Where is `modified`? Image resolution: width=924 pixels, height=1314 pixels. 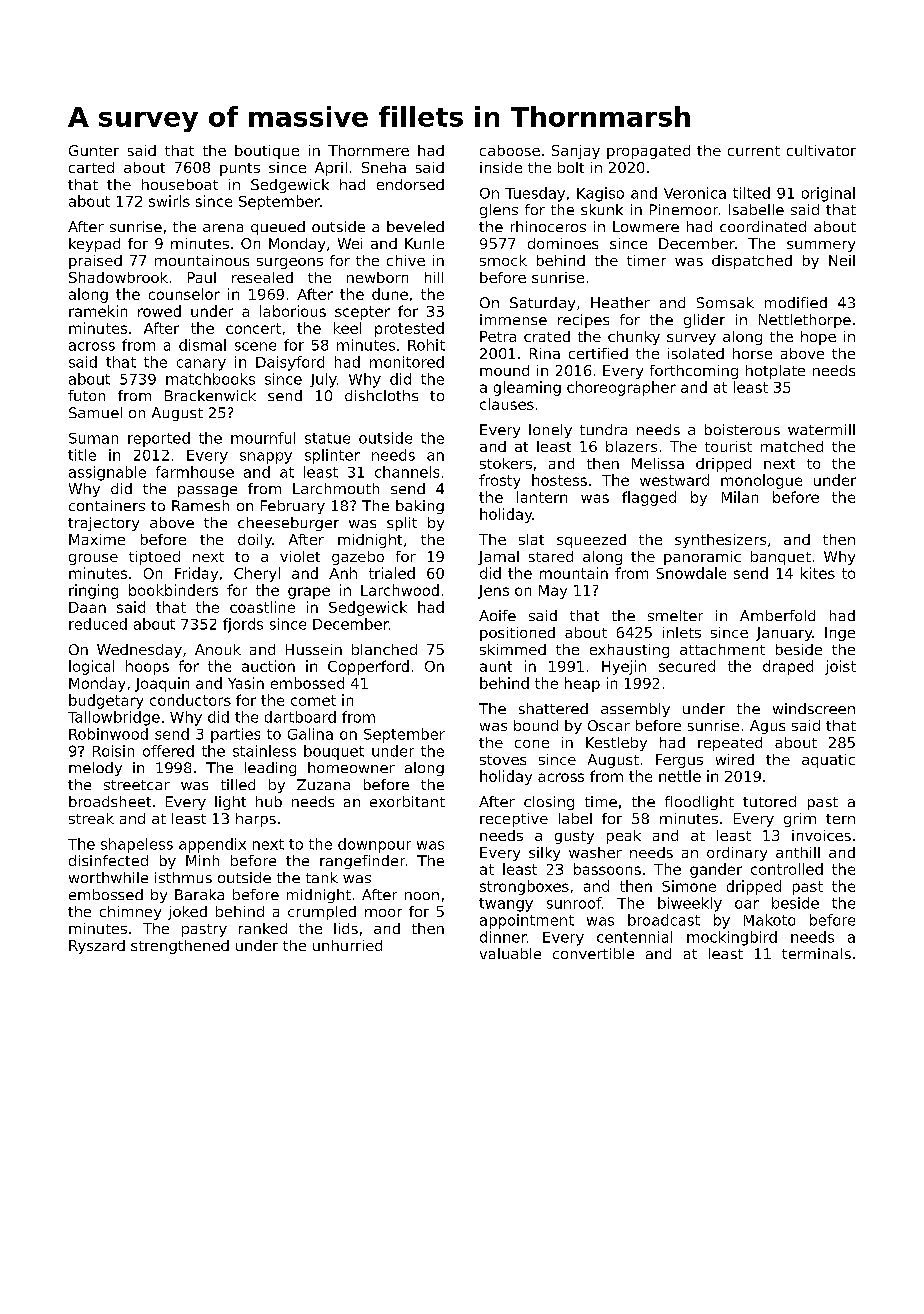
modified is located at coordinates (796, 302).
